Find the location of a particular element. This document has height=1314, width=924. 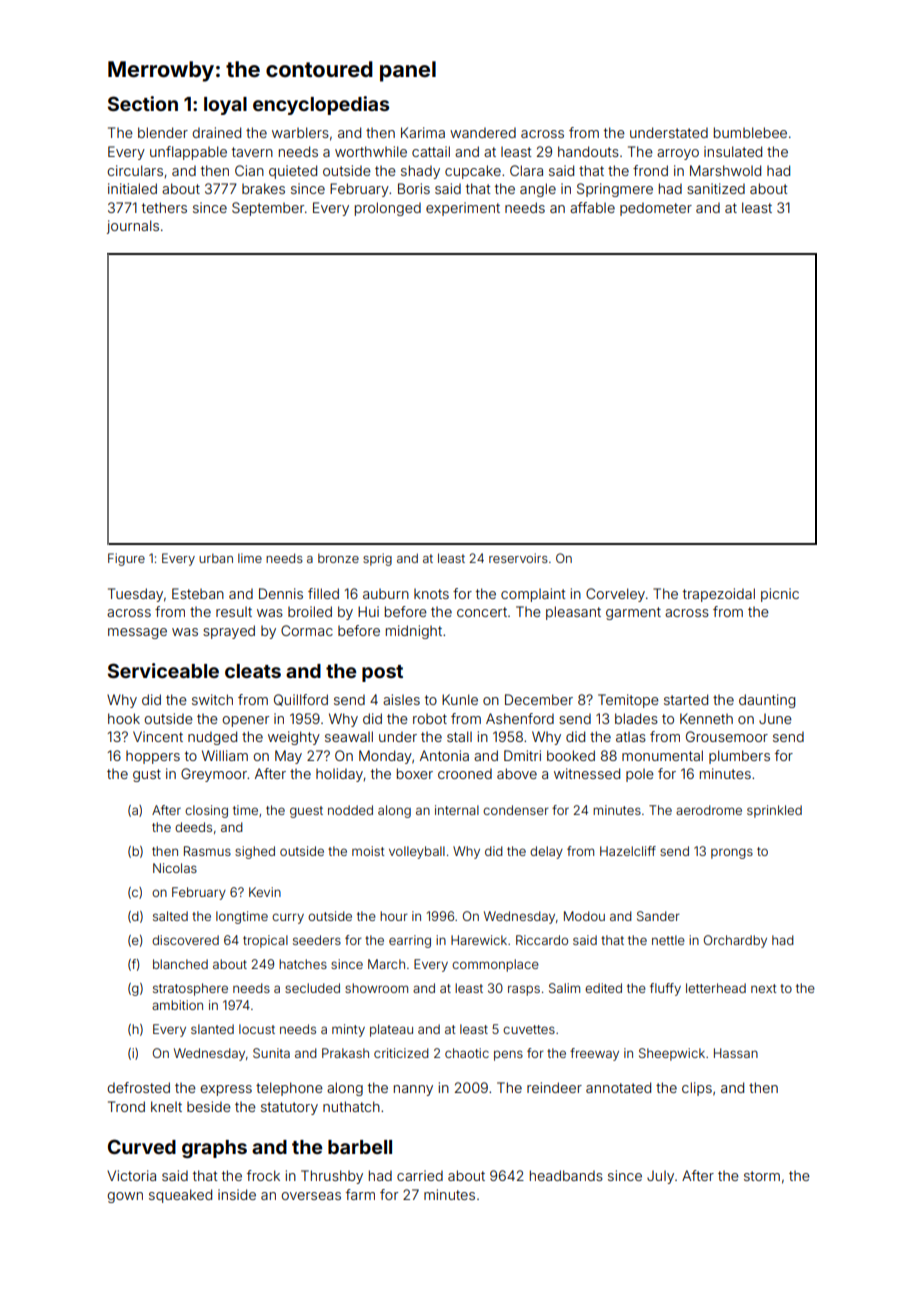

Section is located at coordinates (143, 103).
